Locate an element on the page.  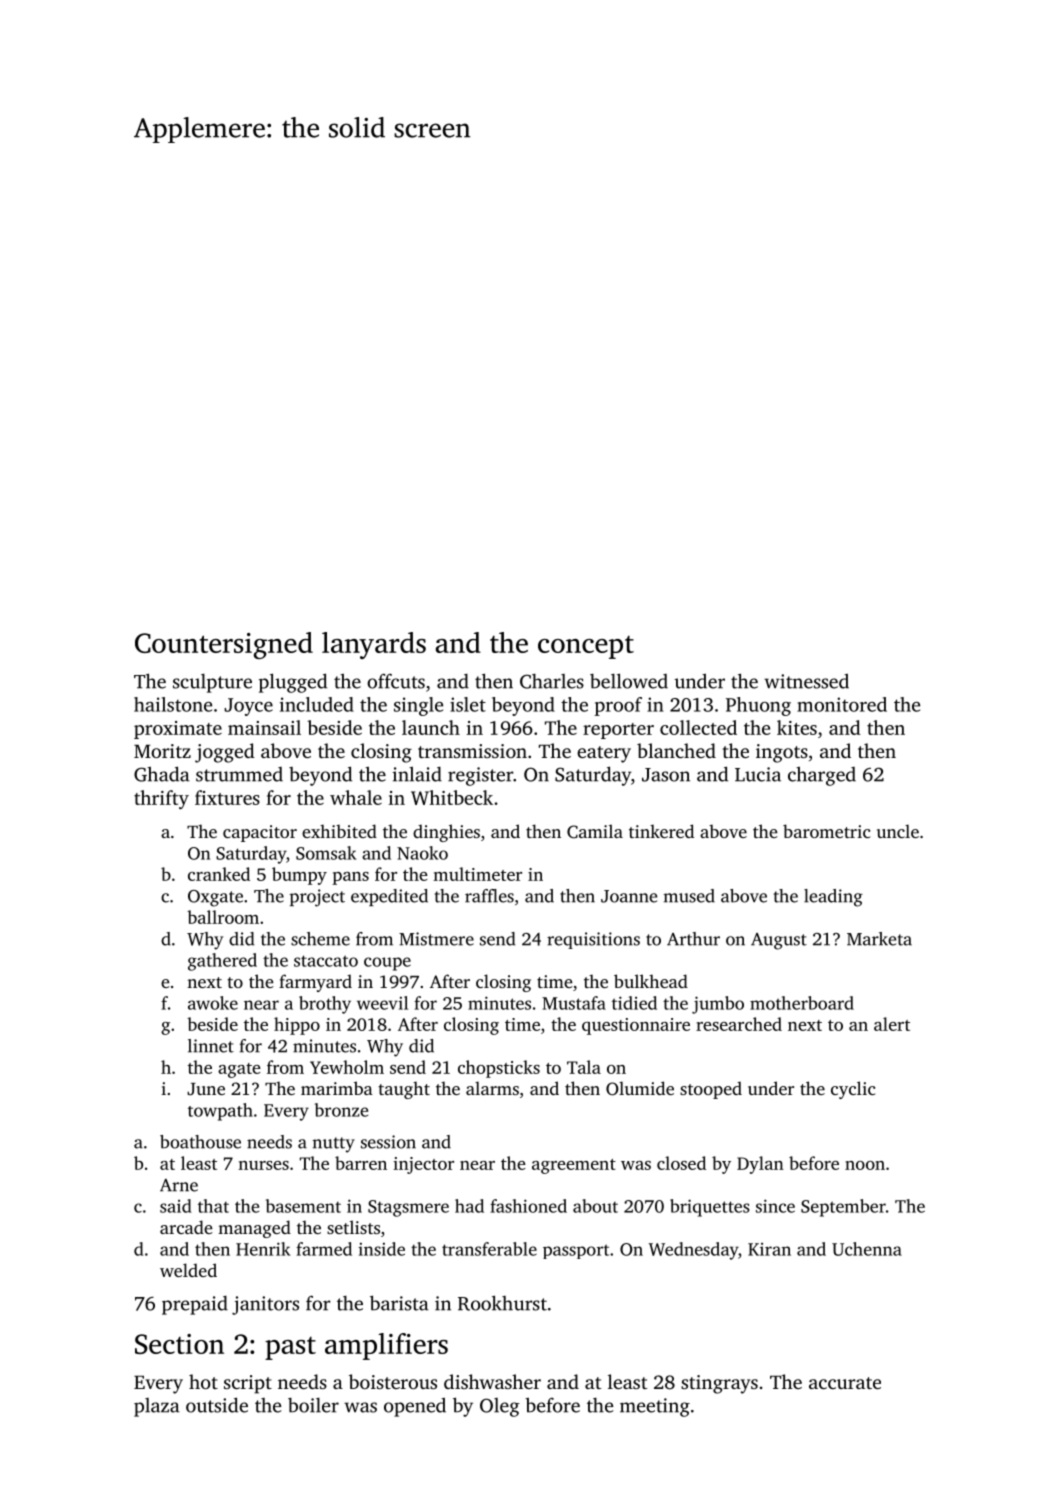
bronze is located at coordinates (341, 1110).
